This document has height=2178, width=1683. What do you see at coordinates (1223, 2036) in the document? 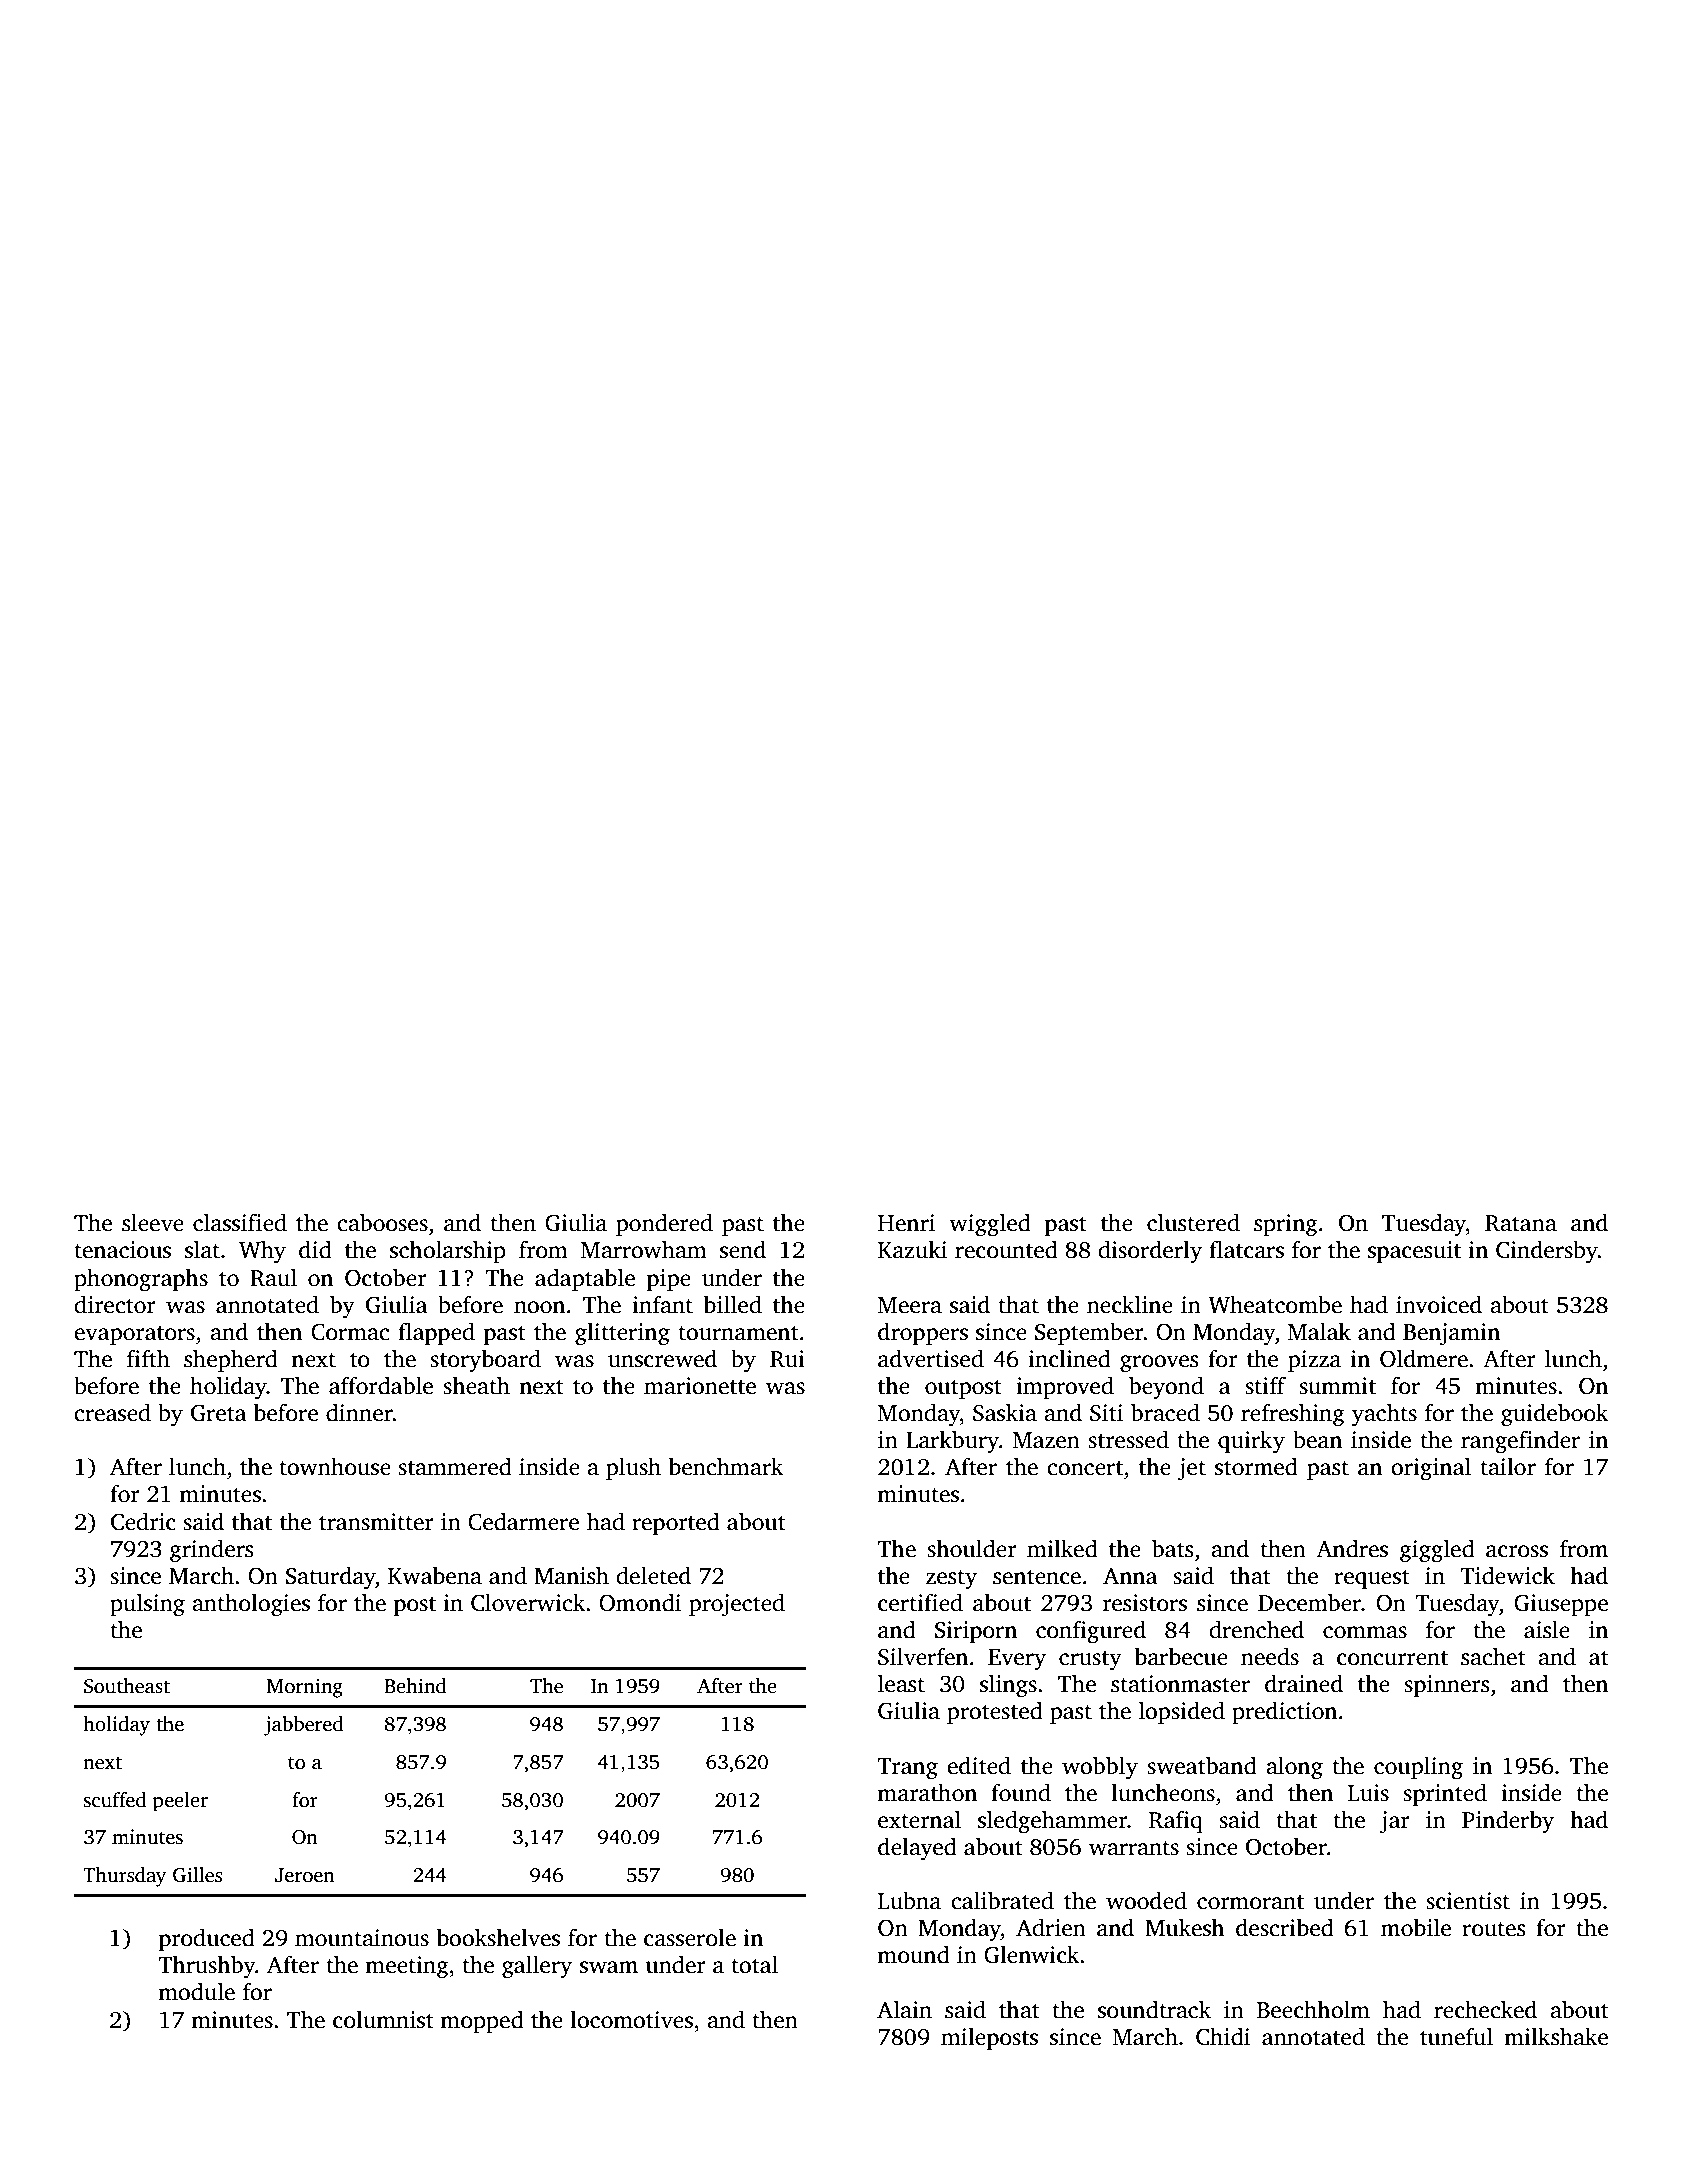
I see `Chidi` at bounding box center [1223, 2036].
